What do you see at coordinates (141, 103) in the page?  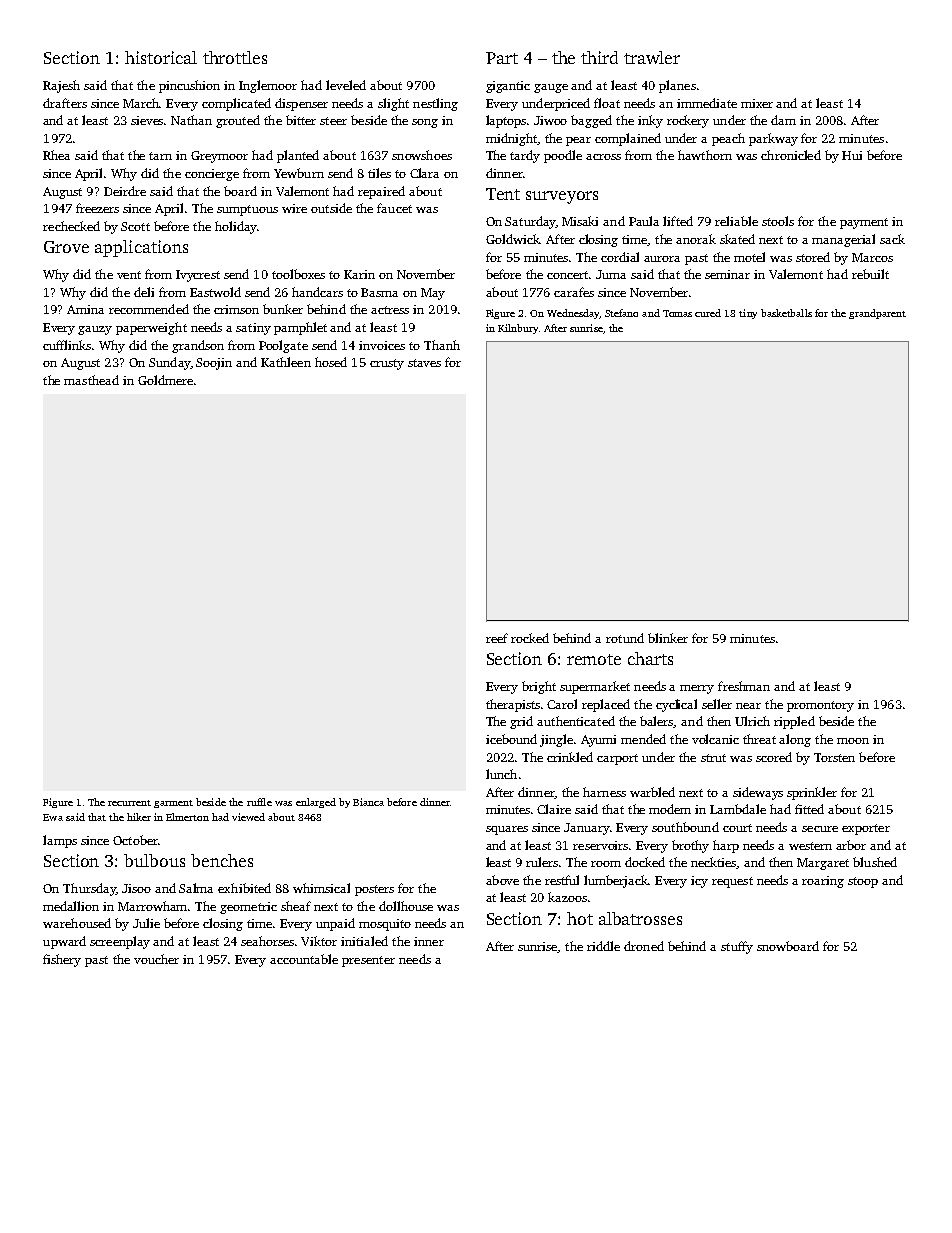 I see `March` at bounding box center [141, 103].
